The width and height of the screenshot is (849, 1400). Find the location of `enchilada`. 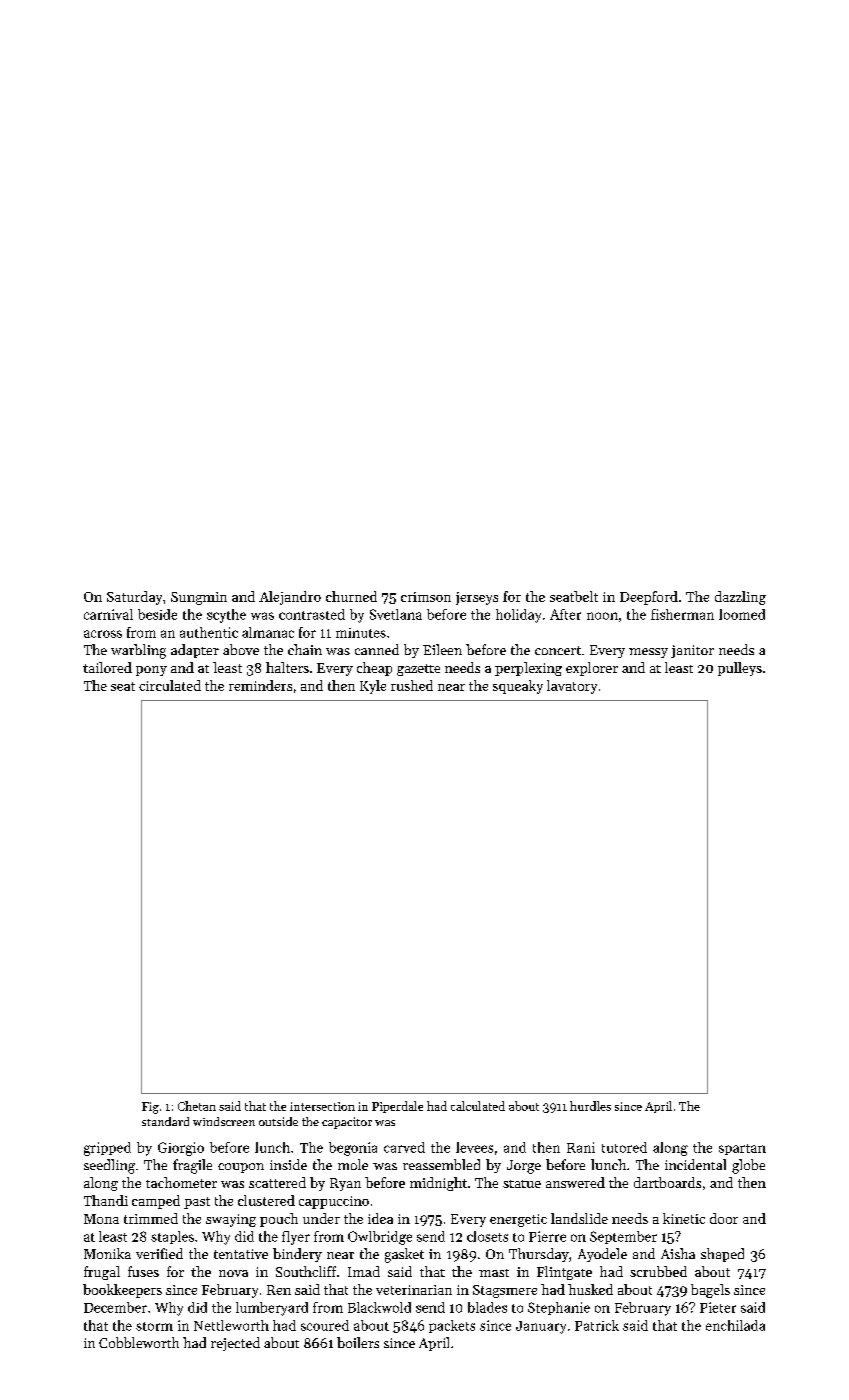

enchilada is located at coordinates (735, 1325).
